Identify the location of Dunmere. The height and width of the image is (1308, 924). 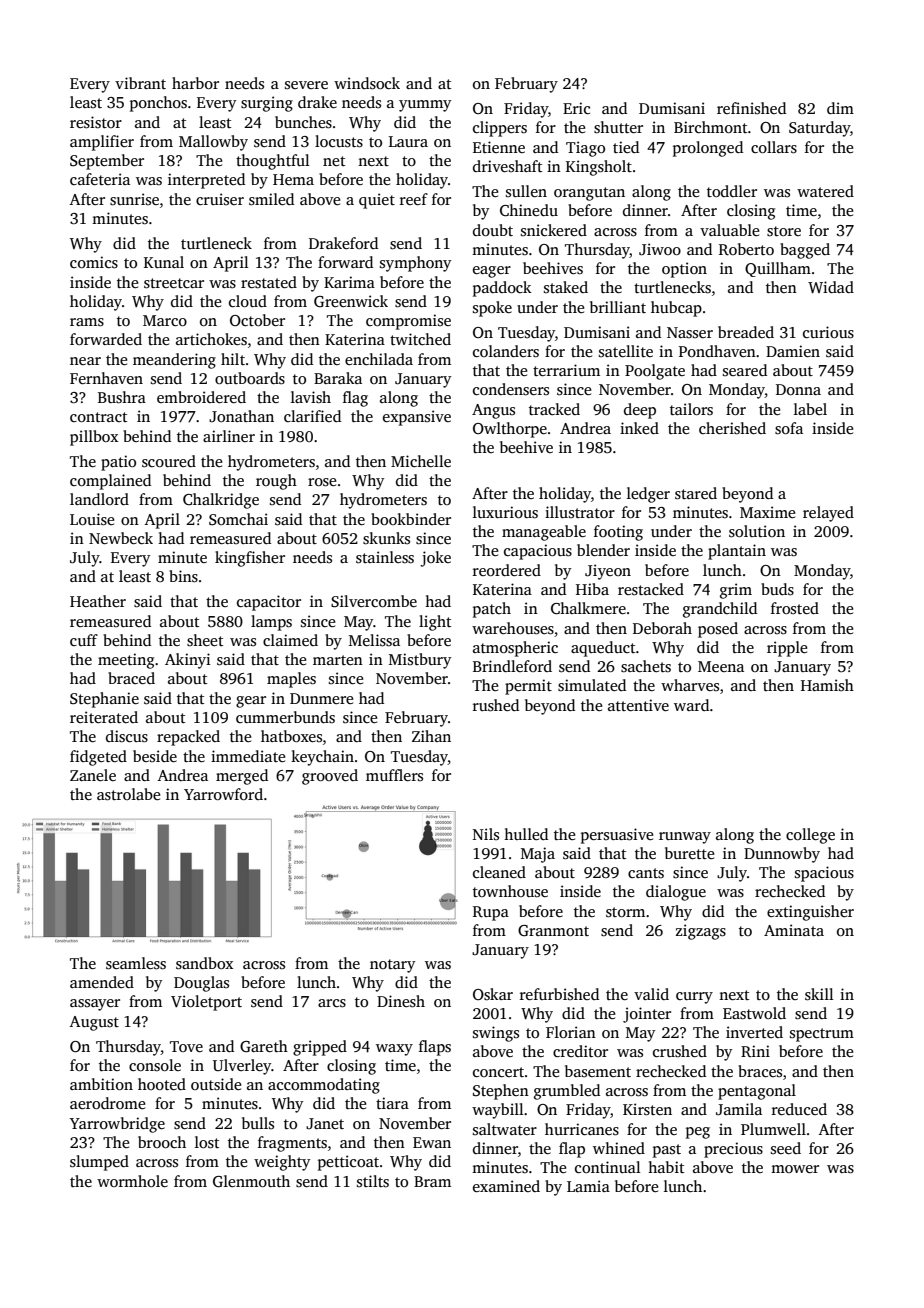
(321, 698).
